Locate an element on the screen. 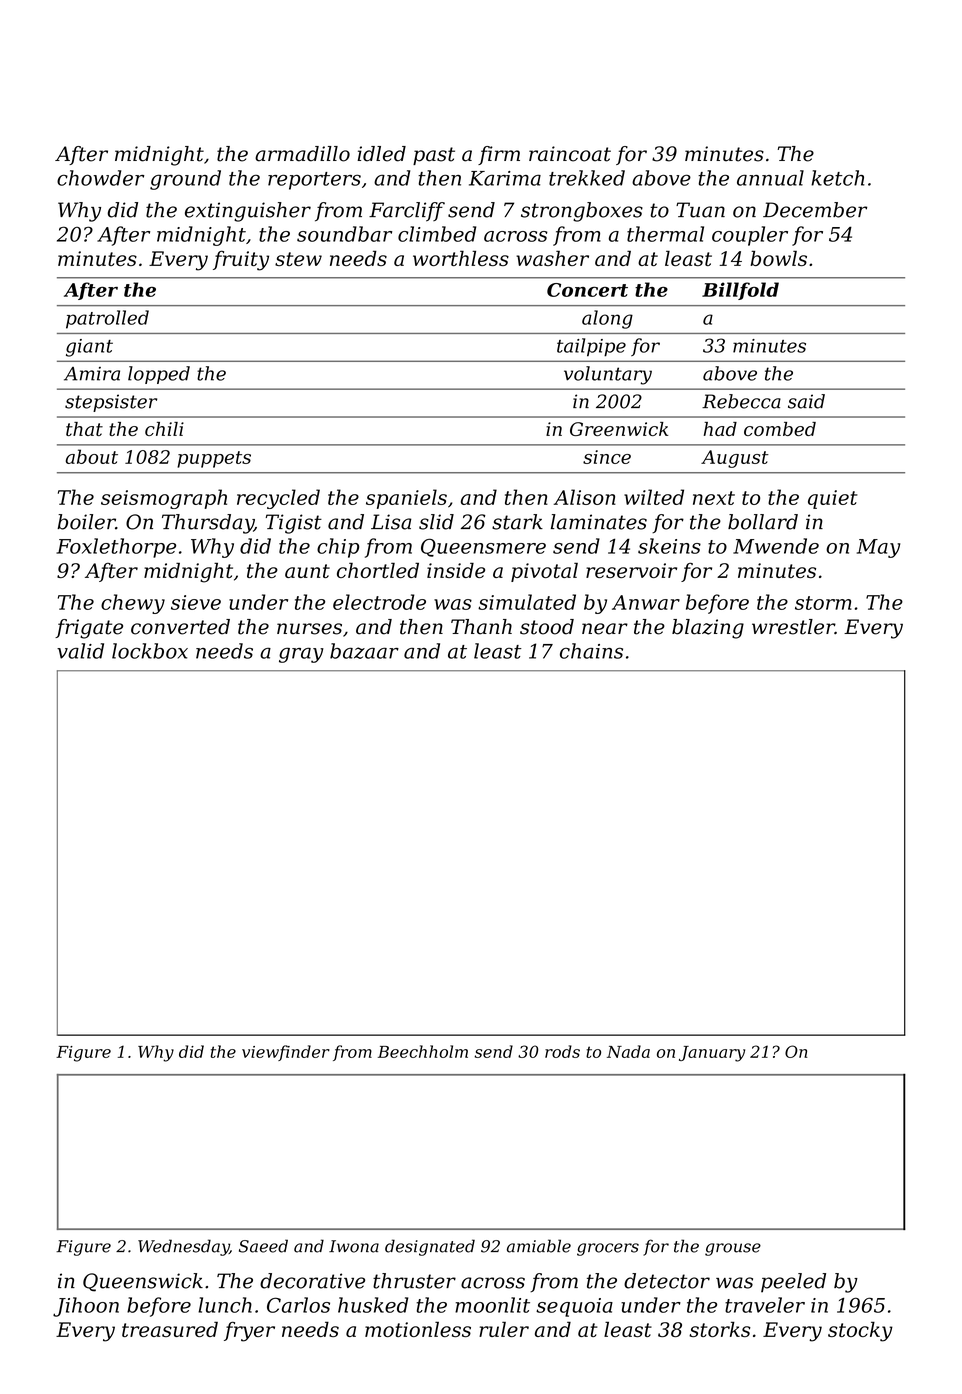 This screenshot has width=962, height=1394. laminates is located at coordinates (599, 522).
